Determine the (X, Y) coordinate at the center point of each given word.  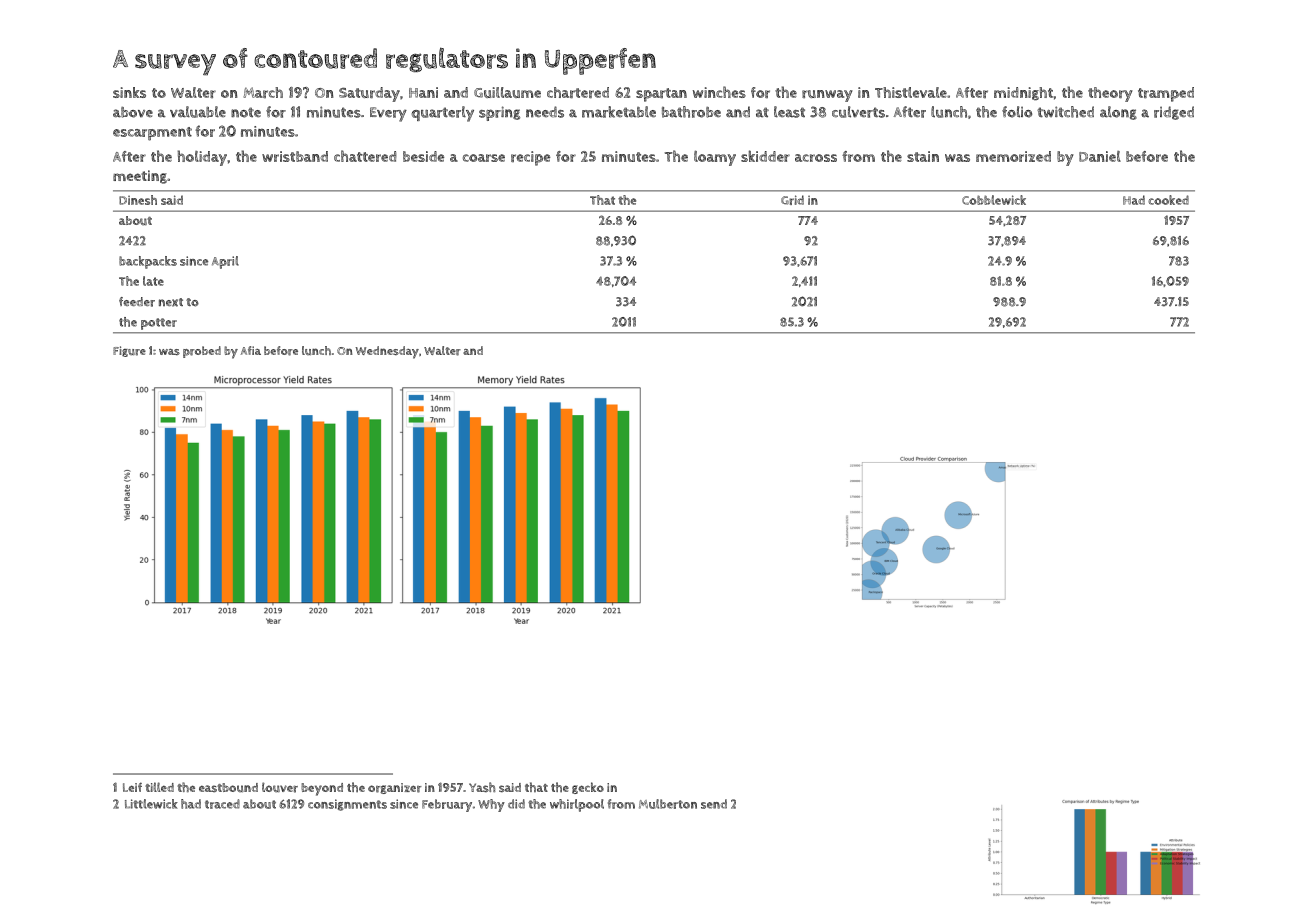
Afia (251, 350)
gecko (588, 788)
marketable (619, 112)
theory (1110, 94)
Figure (129, 351)
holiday (202, 158)
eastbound (228, 787)
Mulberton (668, 804)
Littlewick (151, 804)
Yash (482, 787)
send (714, 804)
